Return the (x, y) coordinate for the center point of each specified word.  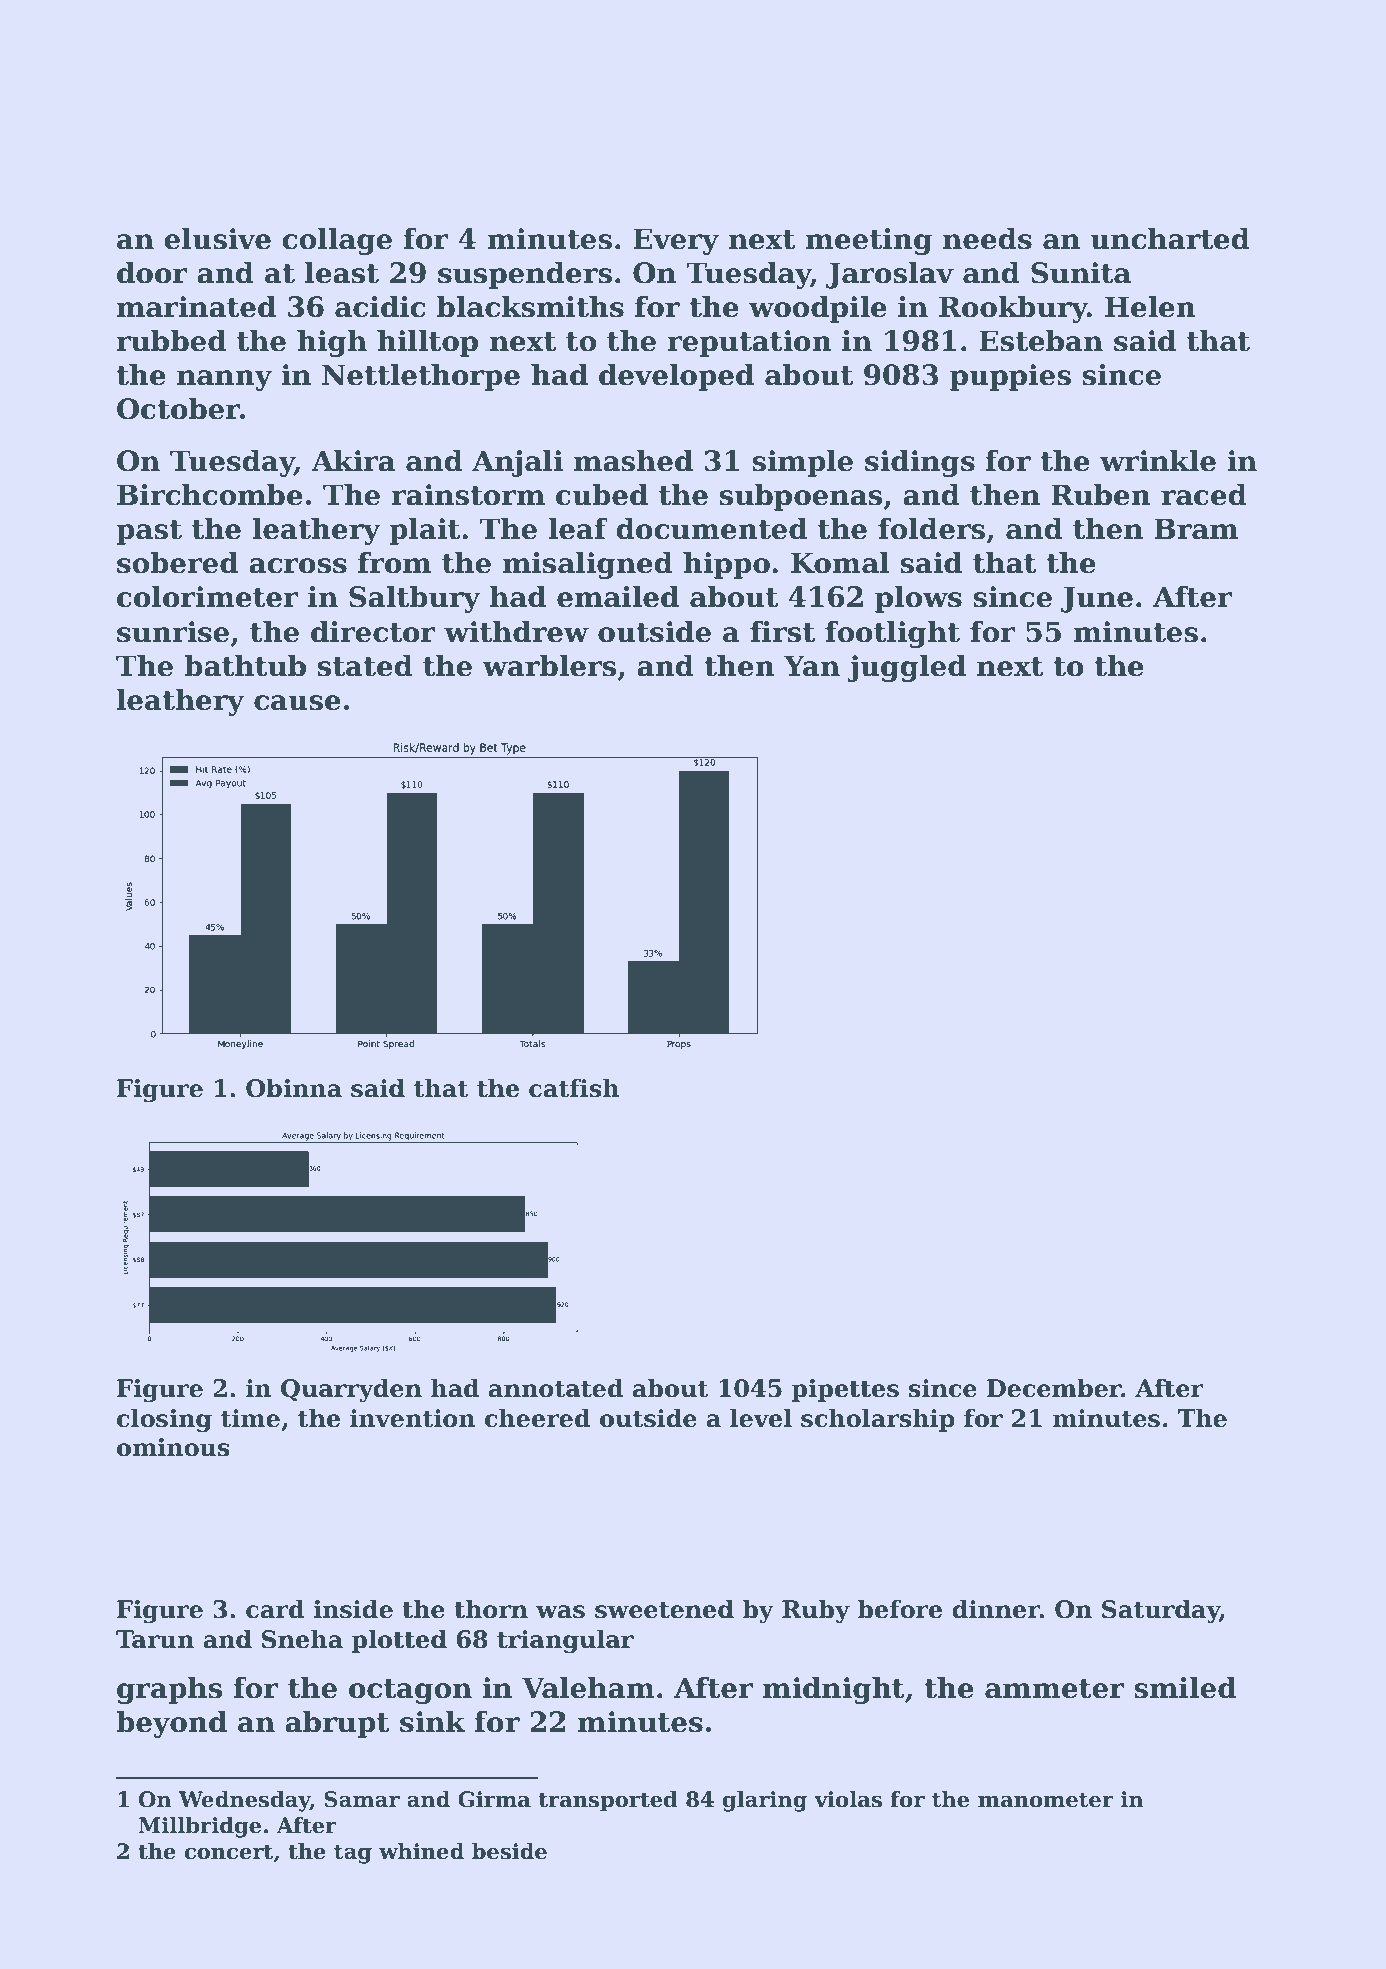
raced (1204, 494)
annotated (556, 1388)
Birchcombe (210, 494)
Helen (1150, 306)
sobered (177, 562)
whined (421, 1851)
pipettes (845, 1390)
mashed (633, 460)
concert (229, 1852)
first (782, 631)
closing (164, 1420)
